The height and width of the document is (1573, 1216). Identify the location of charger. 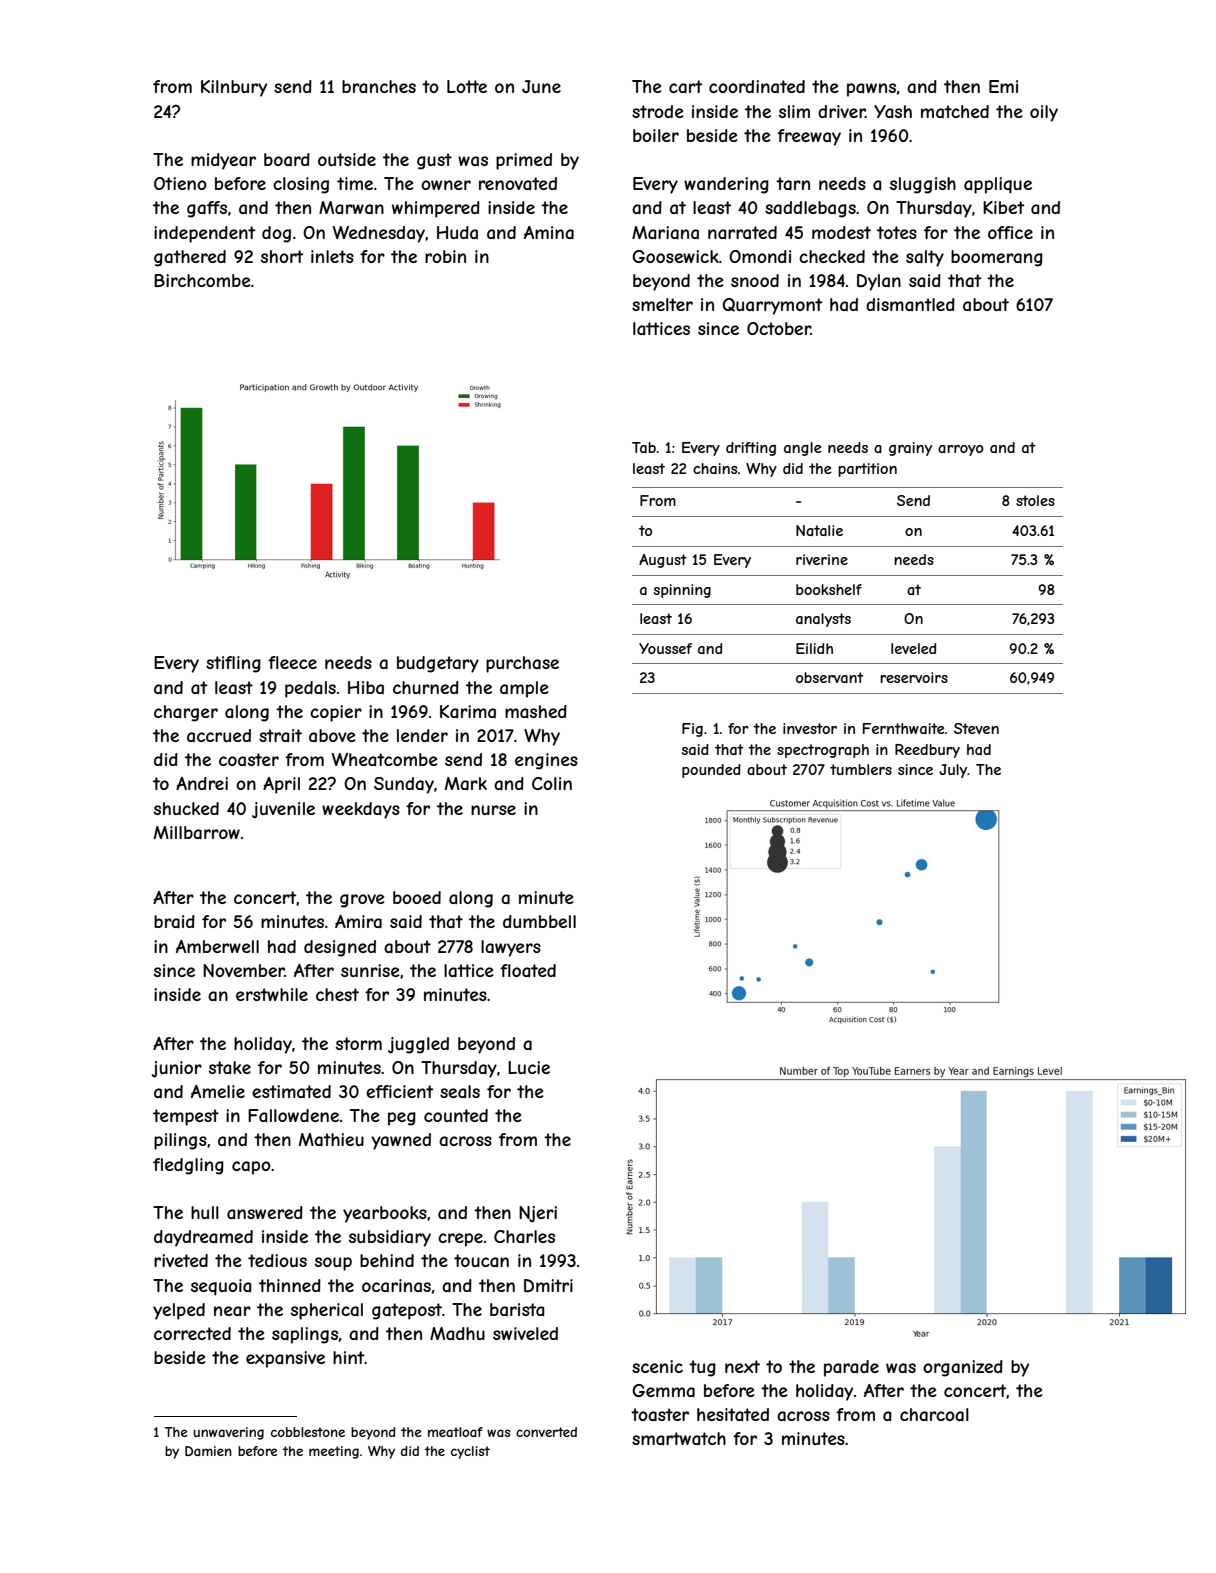
(186, 713).
